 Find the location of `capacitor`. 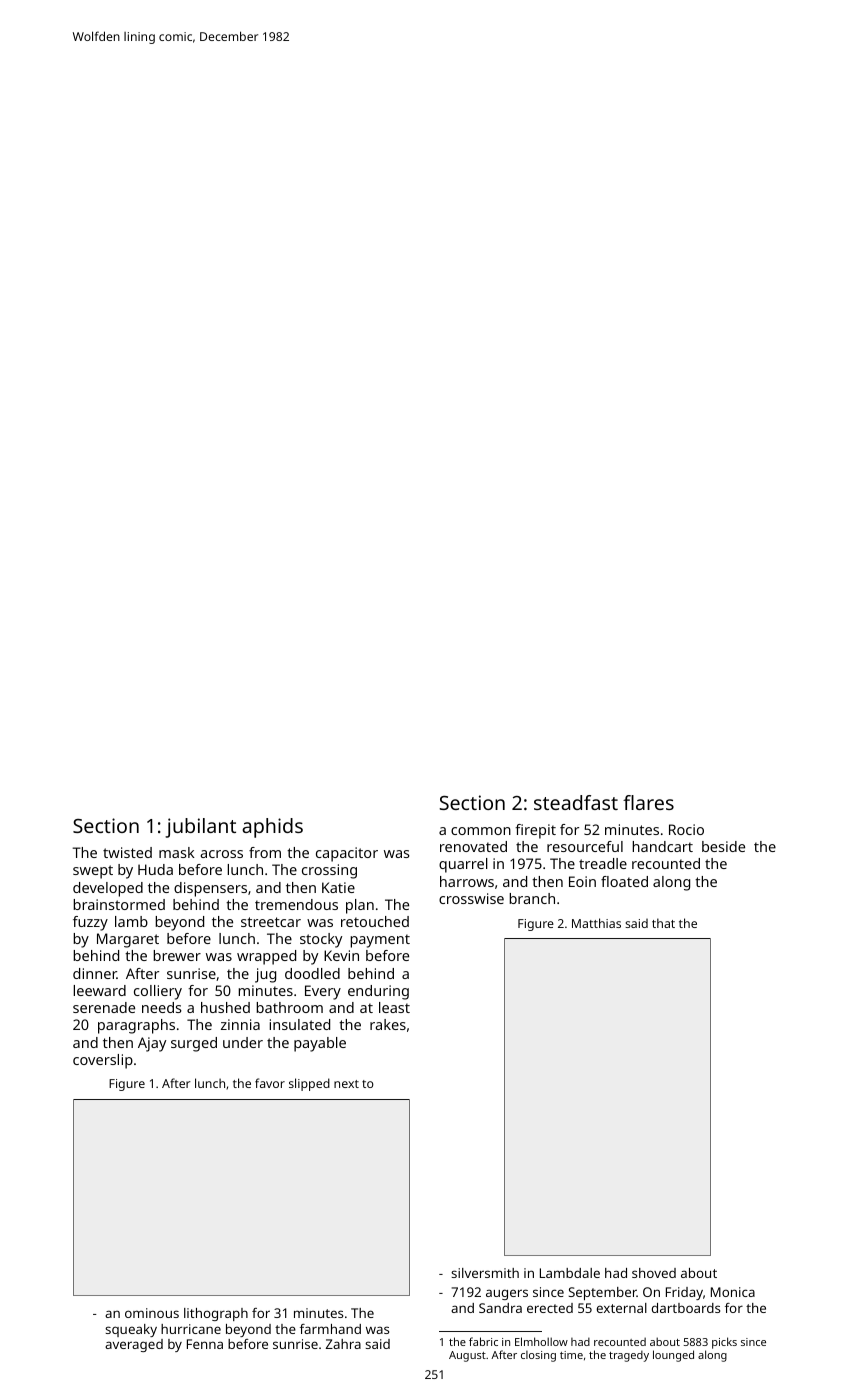

capacitor is located at coordinates (347, 854).
